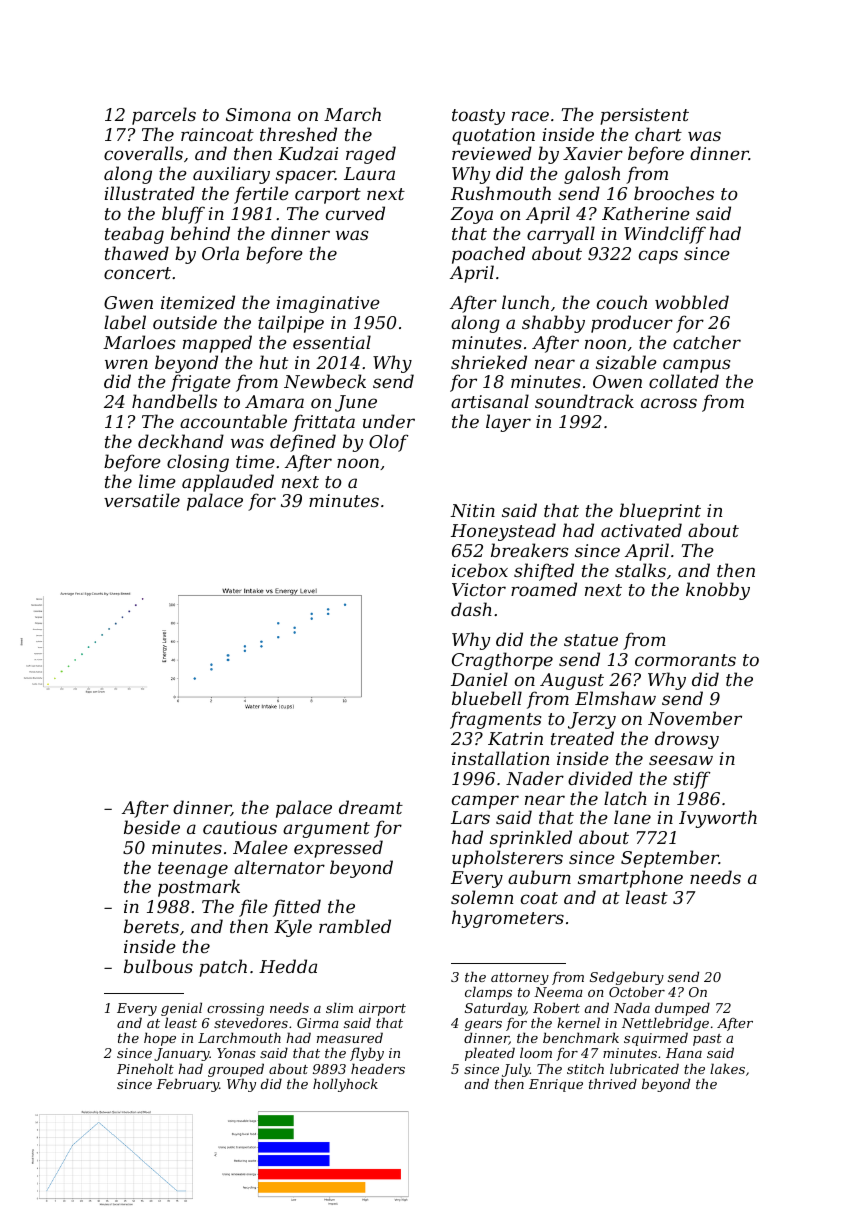  Describe the element at coordinates (632, 817) in the page. I see `lane` at that location.
